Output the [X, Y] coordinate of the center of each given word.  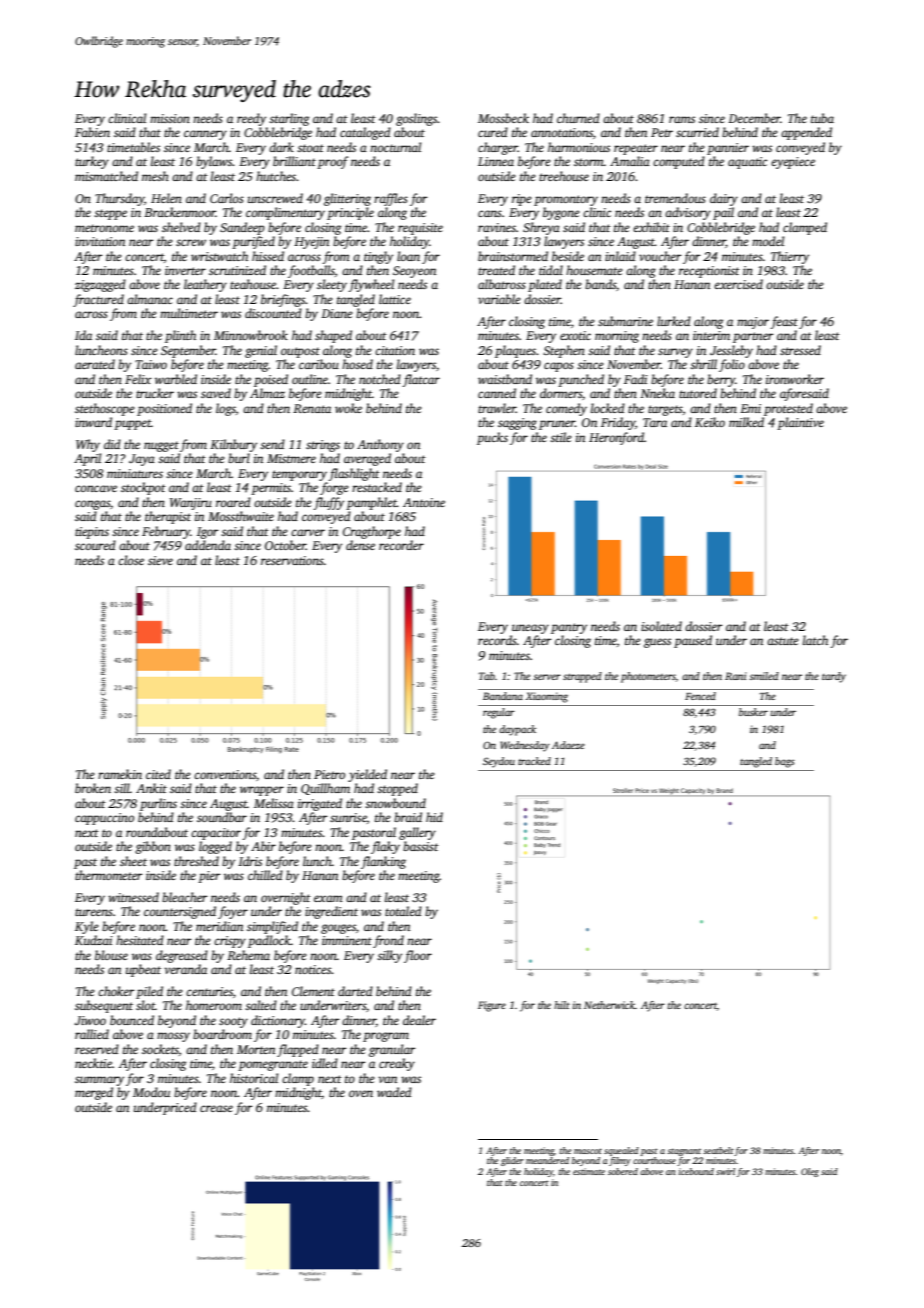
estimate [589, 1171]
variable [499, 299]
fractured [98, 300]
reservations [292, 560]
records [497, 640]
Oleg [810, 1172]
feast [784, 322]
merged [94, 1093]
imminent [347, 940]
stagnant [684, 1152]
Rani [736, 676]
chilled [265, 875]
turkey [92, 162]
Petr [662, 132]
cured [493, 132]
